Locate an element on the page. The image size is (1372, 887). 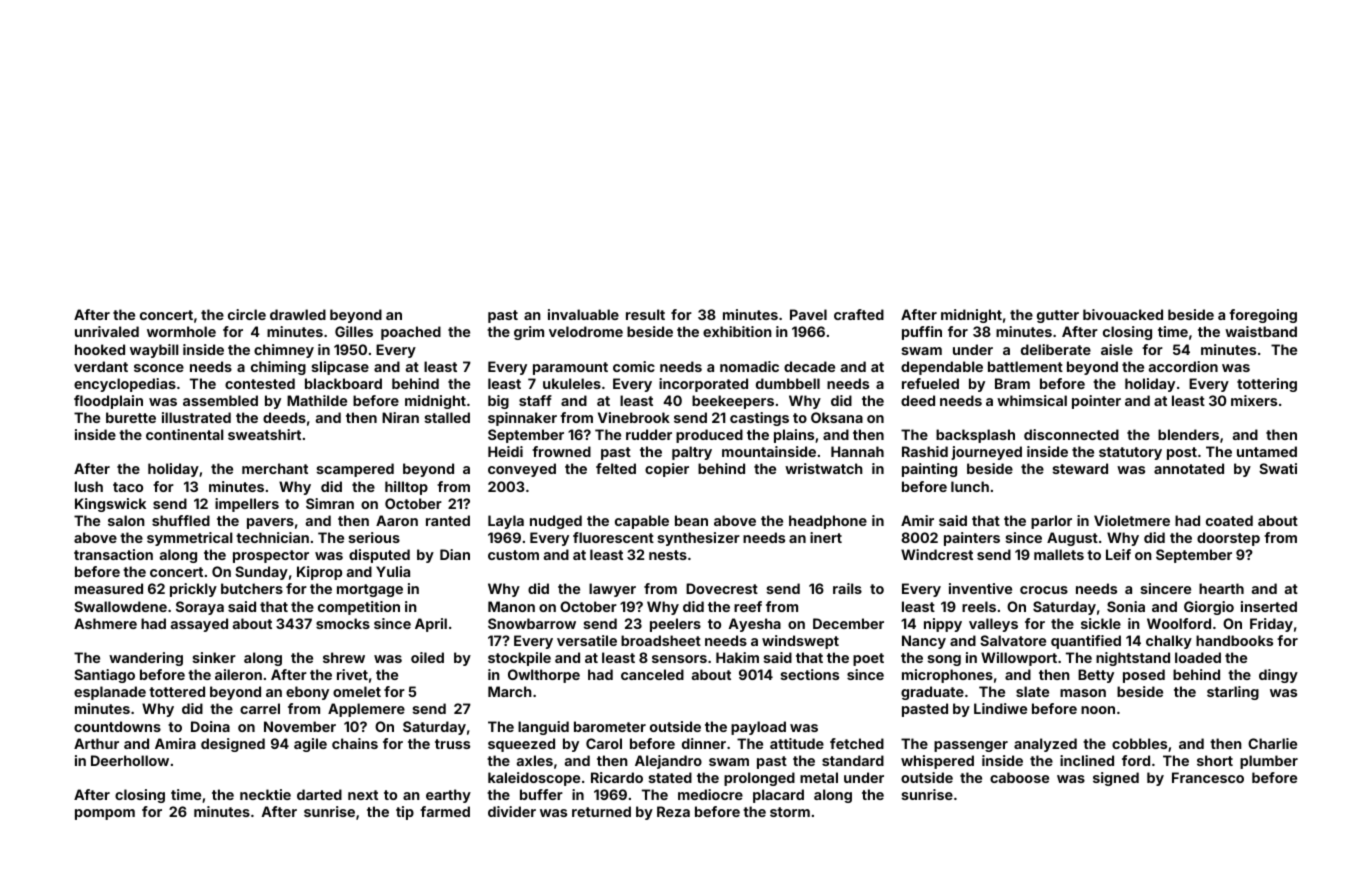
Doina is located at coordinates (210, 726).
